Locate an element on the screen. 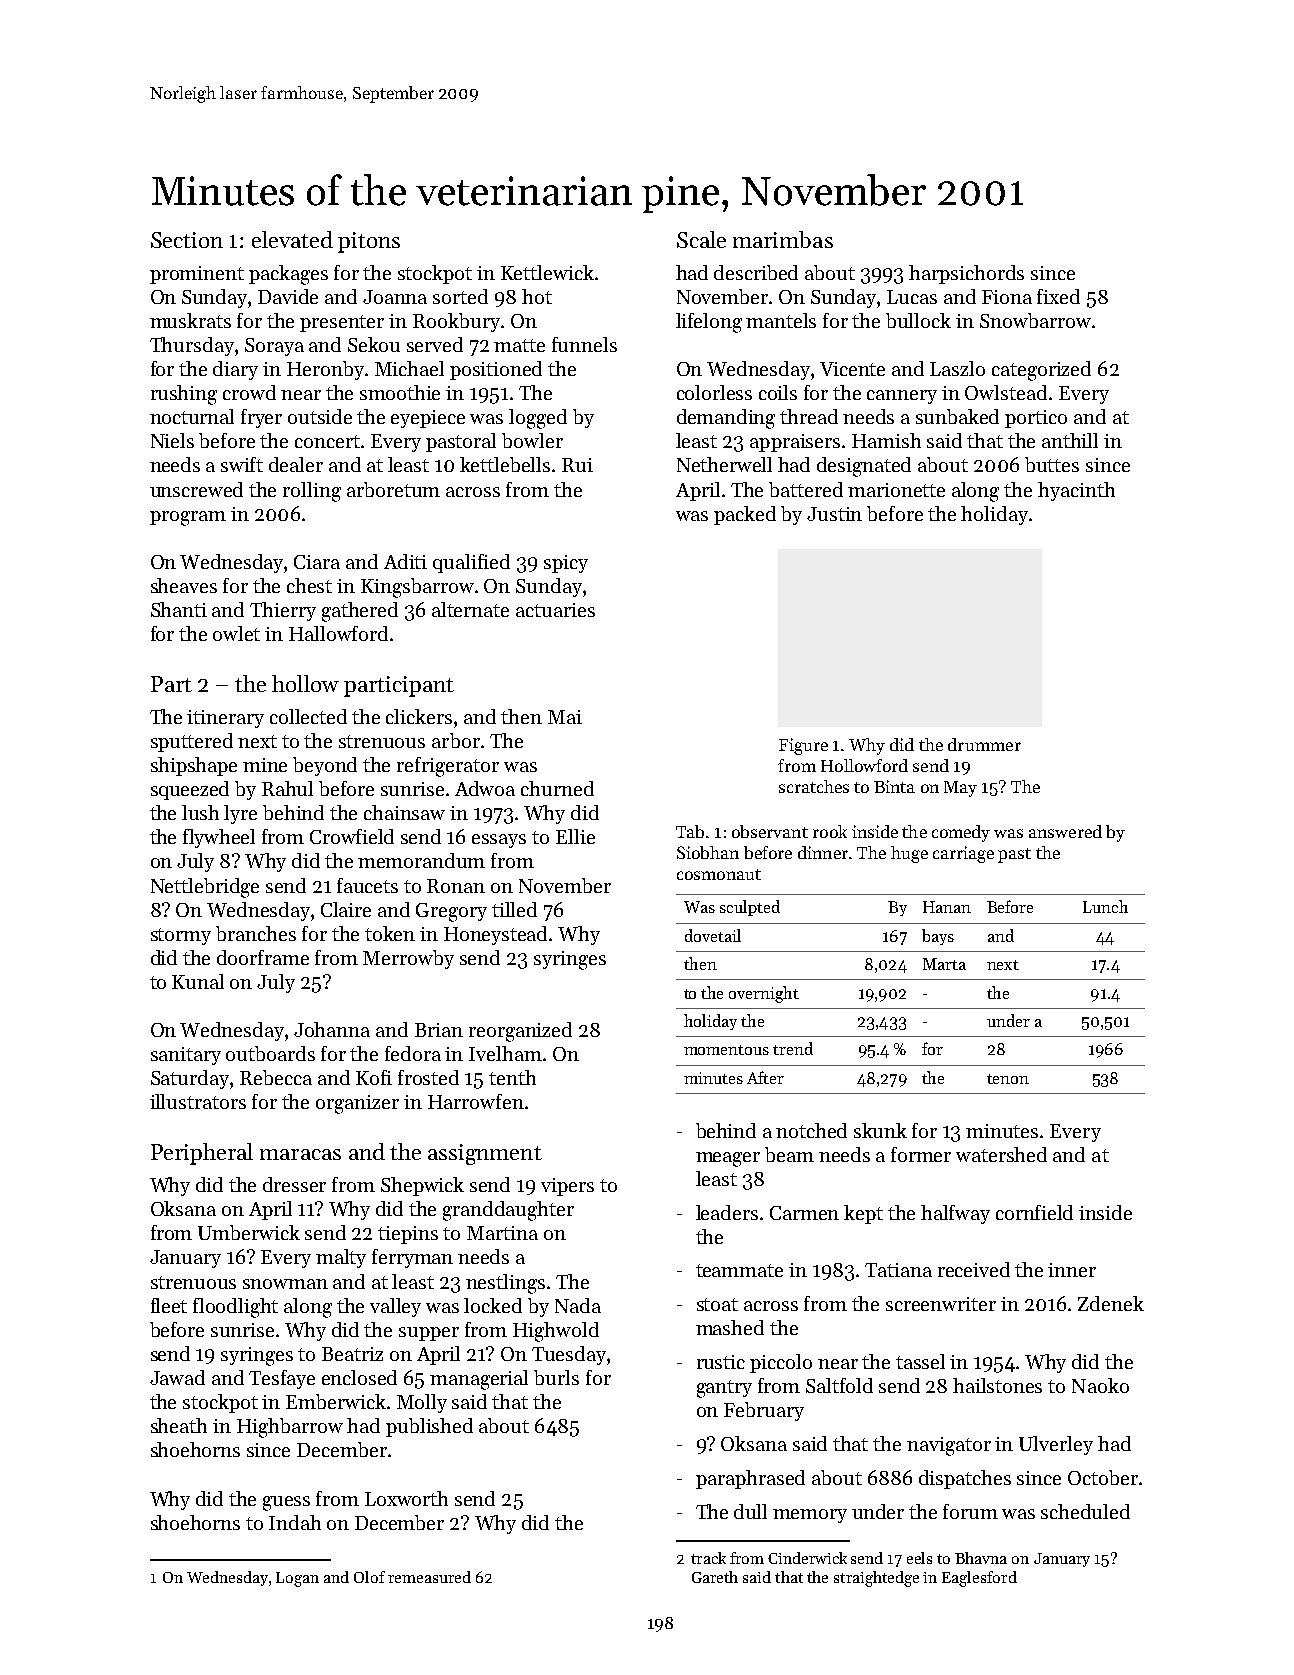 The width and height of the screenshot is (1294, 1675). cornfield is located at coordinates (1034, 1212).
